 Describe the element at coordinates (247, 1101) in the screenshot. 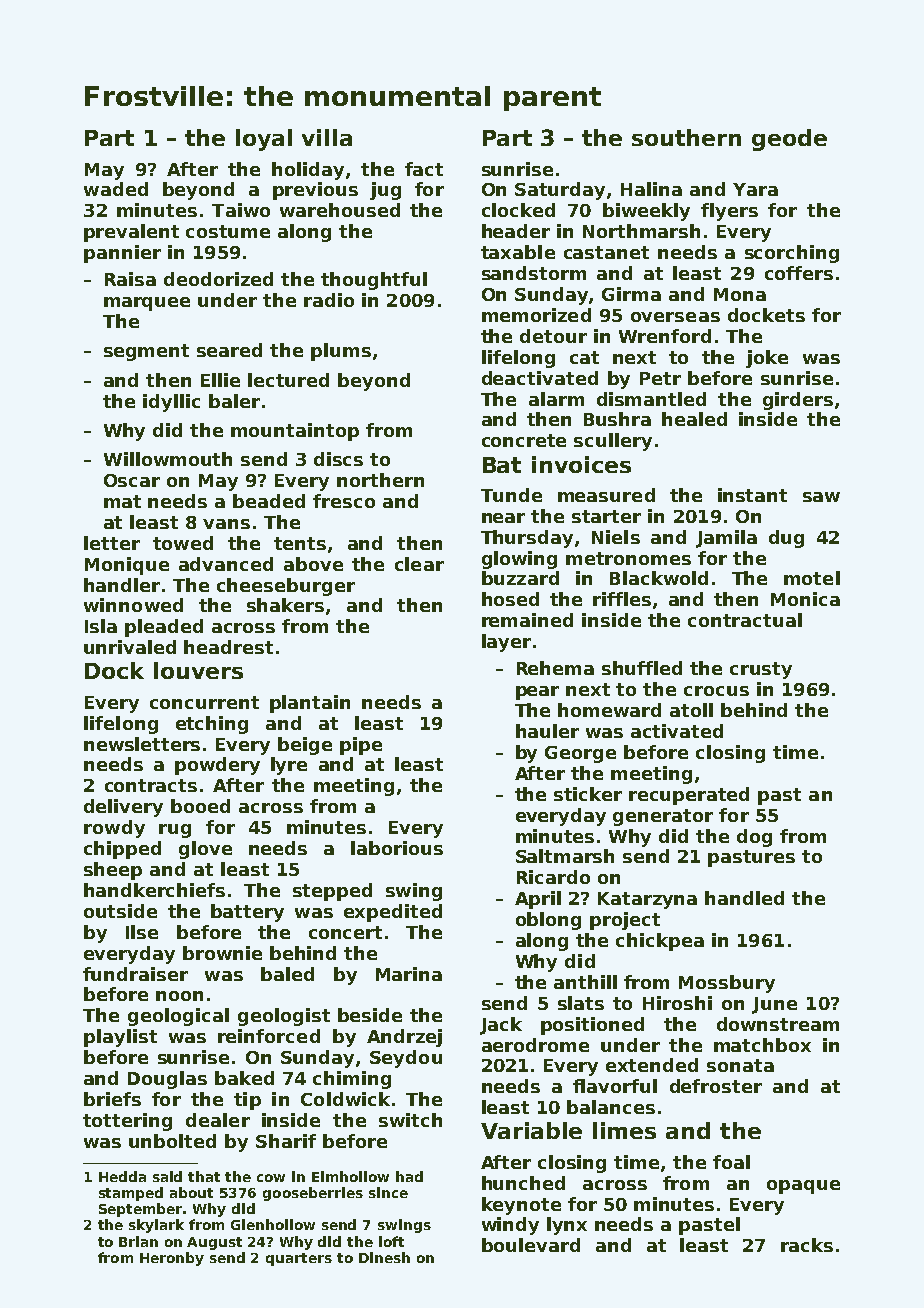

I see `tip` at that location.
